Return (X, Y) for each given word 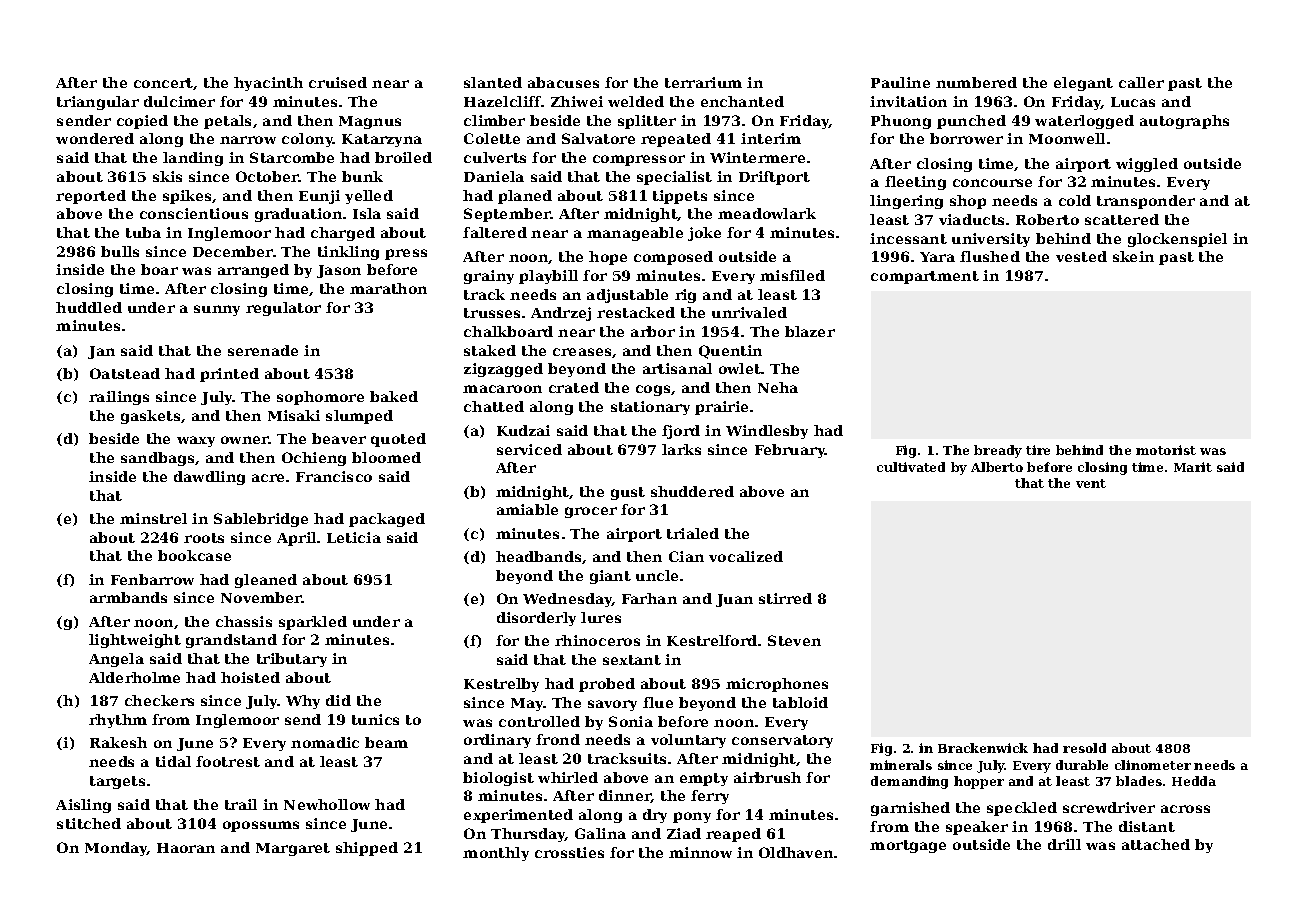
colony (307, 140)
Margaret (293, 849)
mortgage (908, 846)
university (991, 240)
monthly (496, 854)
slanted (493, 82)
